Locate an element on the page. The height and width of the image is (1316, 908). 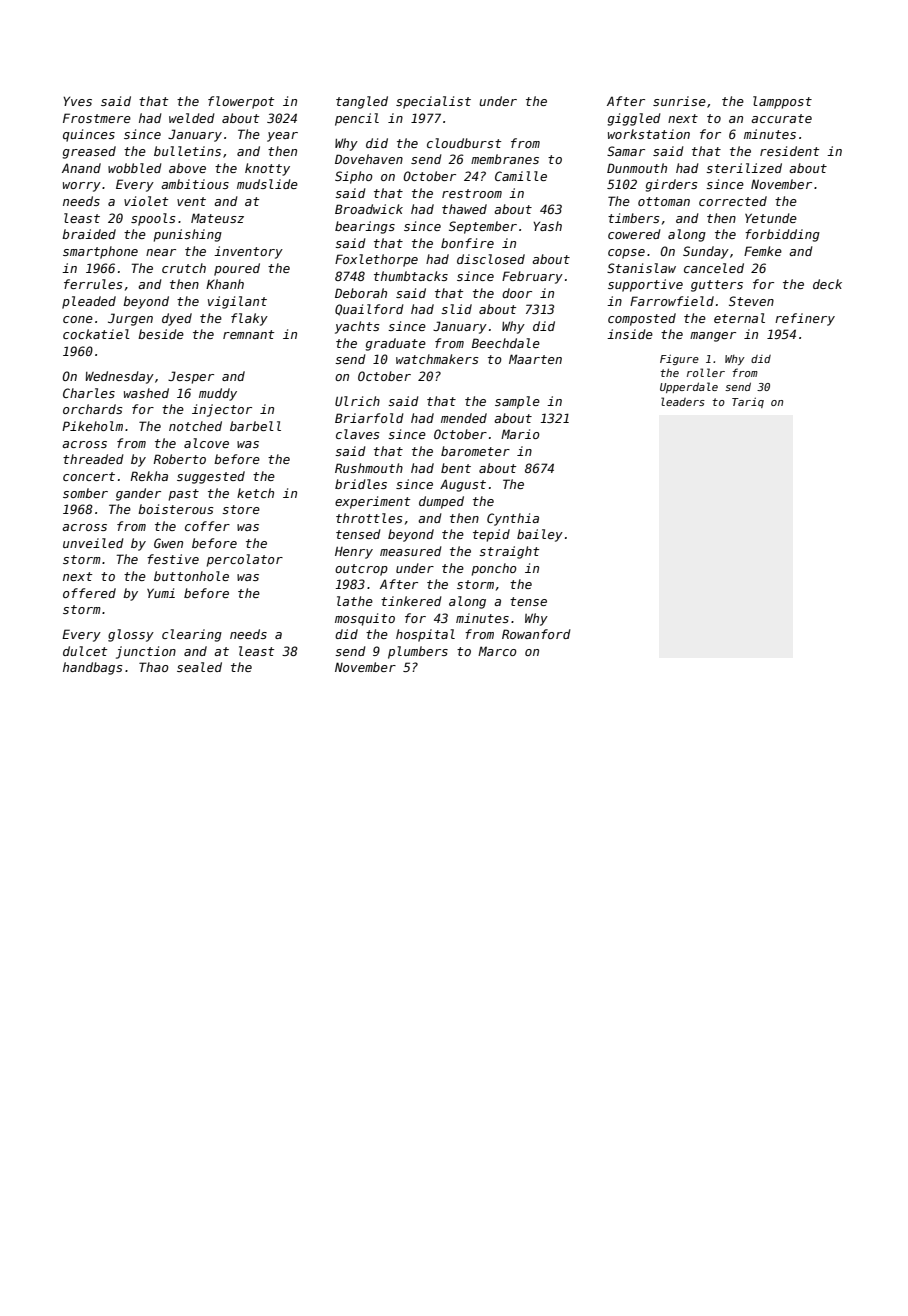
Beechdale is located at coordinates (506, 343).
